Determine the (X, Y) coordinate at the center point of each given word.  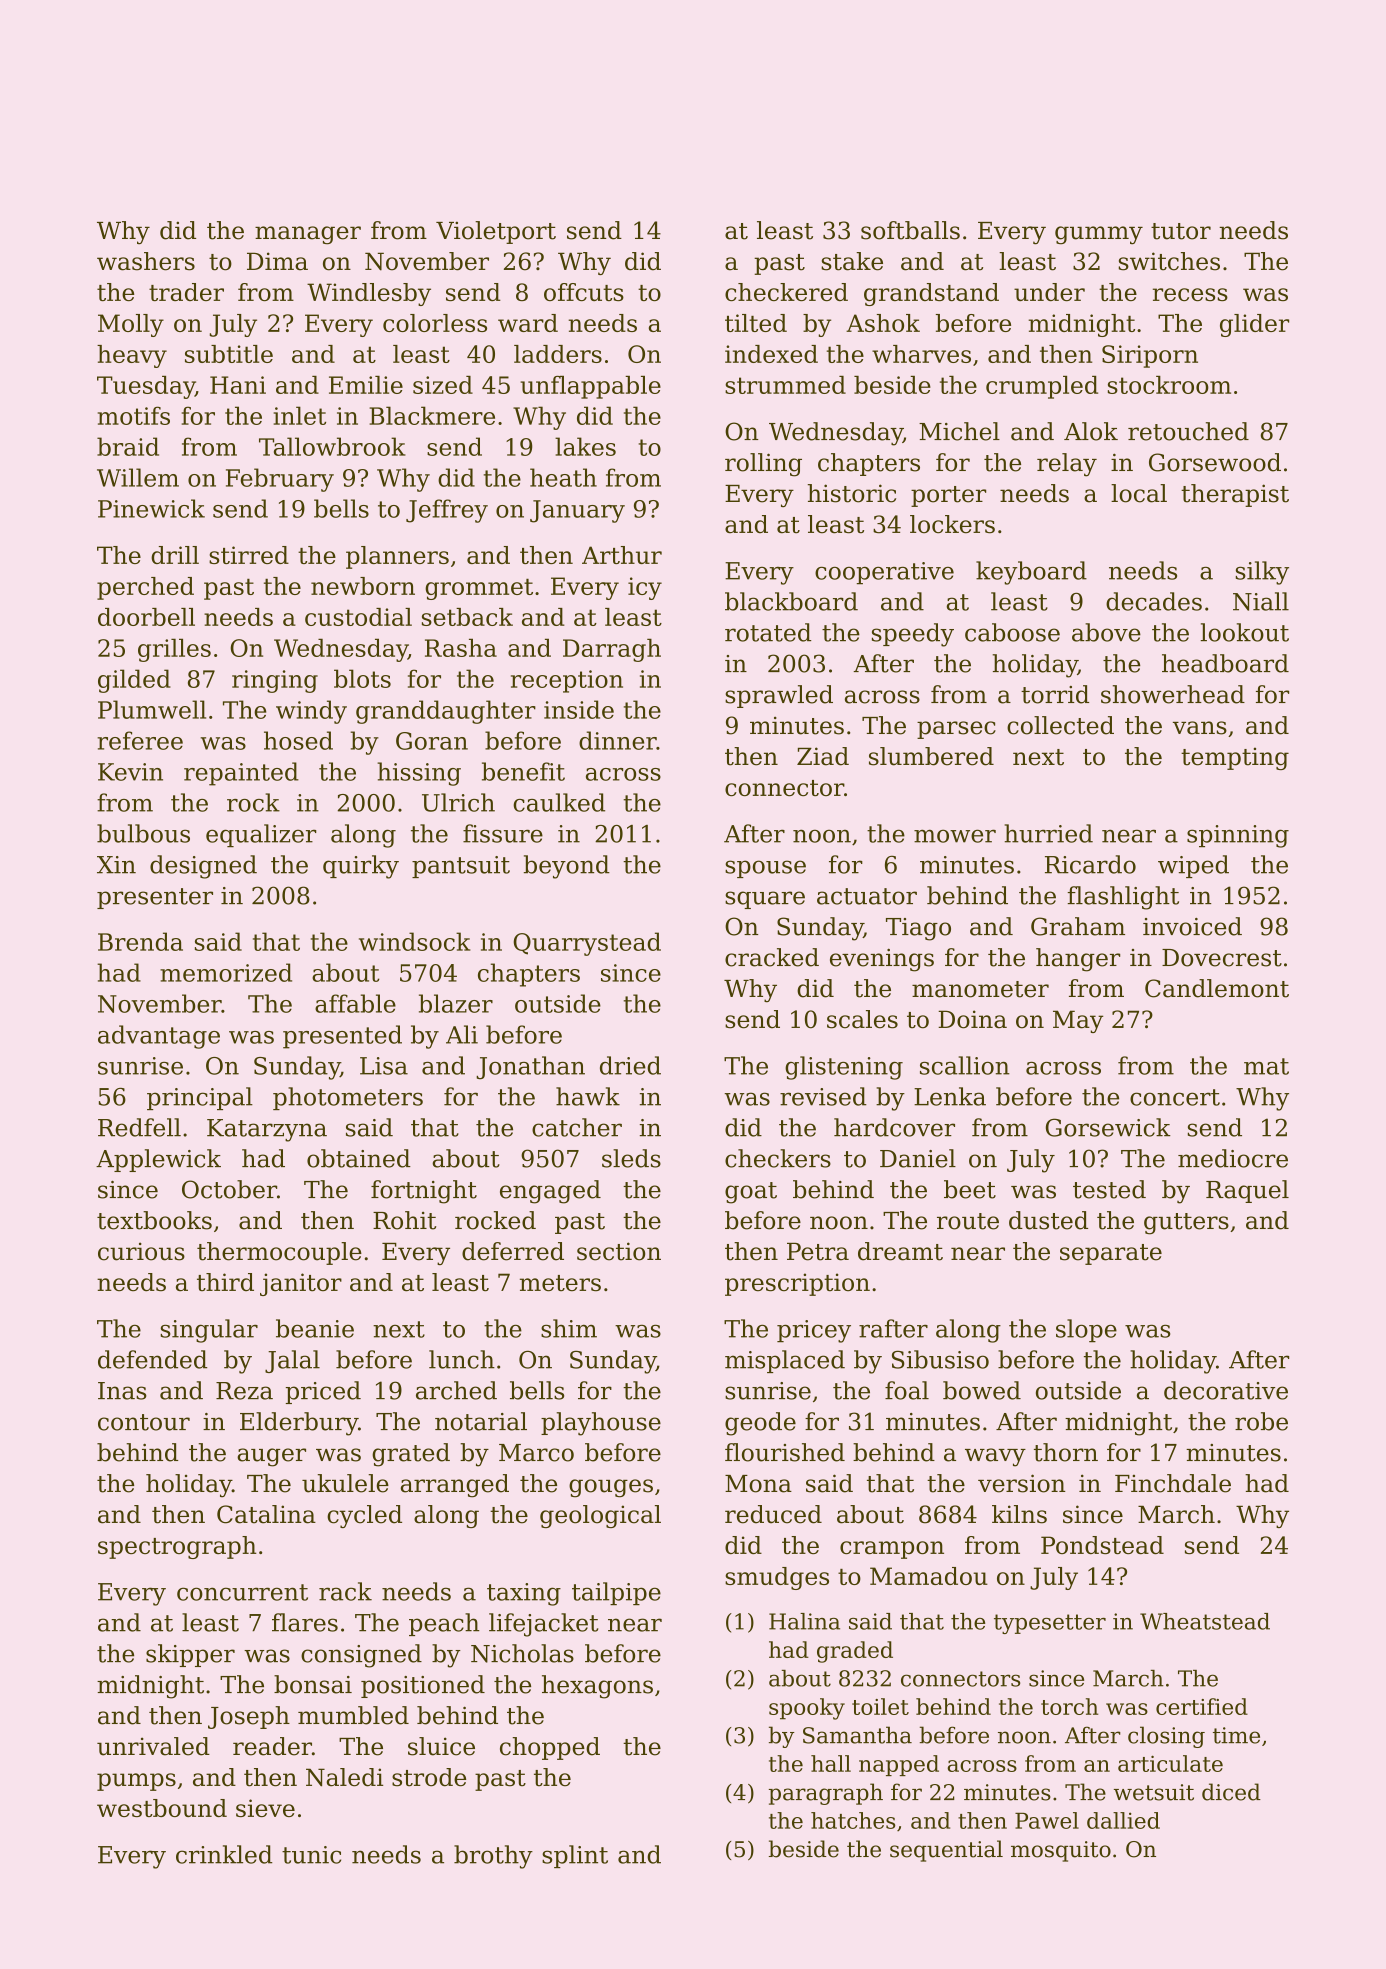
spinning (1238, 836)
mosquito (1061, 1851)
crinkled (224, 1854)
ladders (558, 354)
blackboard (791, 601)
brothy (493, 1857)
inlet (299, 415)
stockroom (1169, 385)
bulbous (143, 833)
